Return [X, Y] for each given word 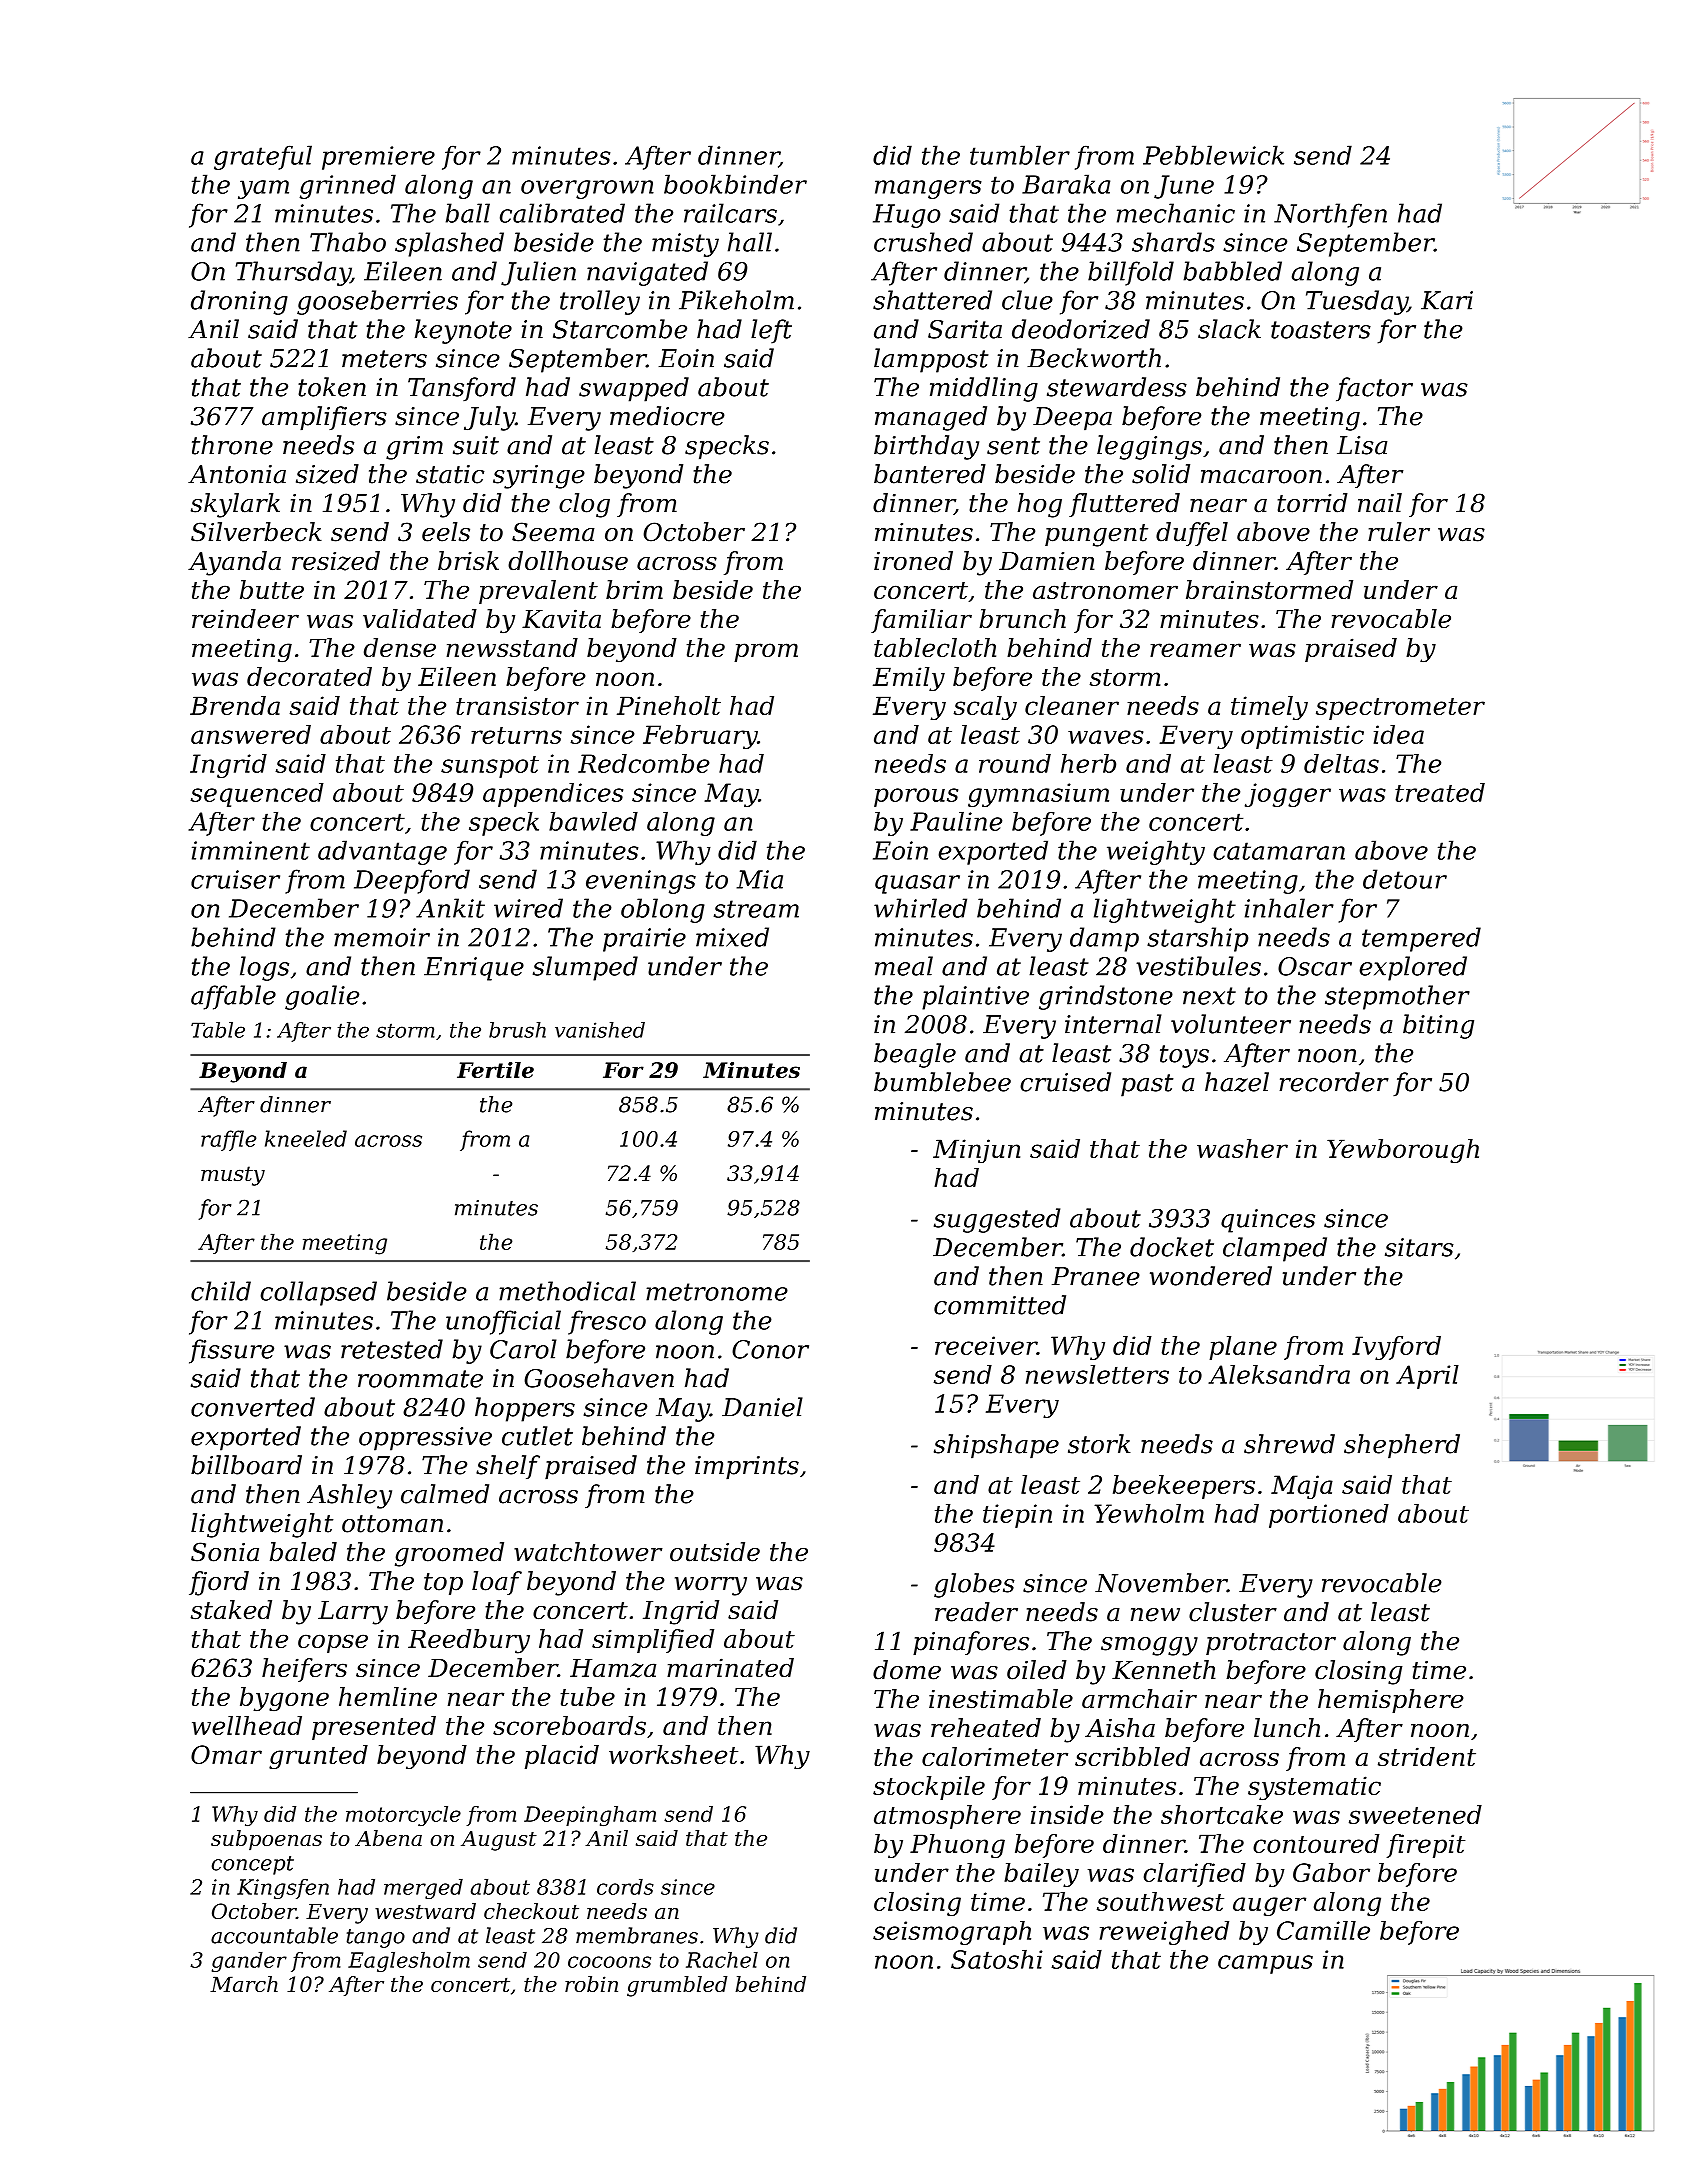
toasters [1321, 330]
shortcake [1222, 1814]
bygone [284, 1699]
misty [685, 245]
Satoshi [997, 1959]
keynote [463, 331]
